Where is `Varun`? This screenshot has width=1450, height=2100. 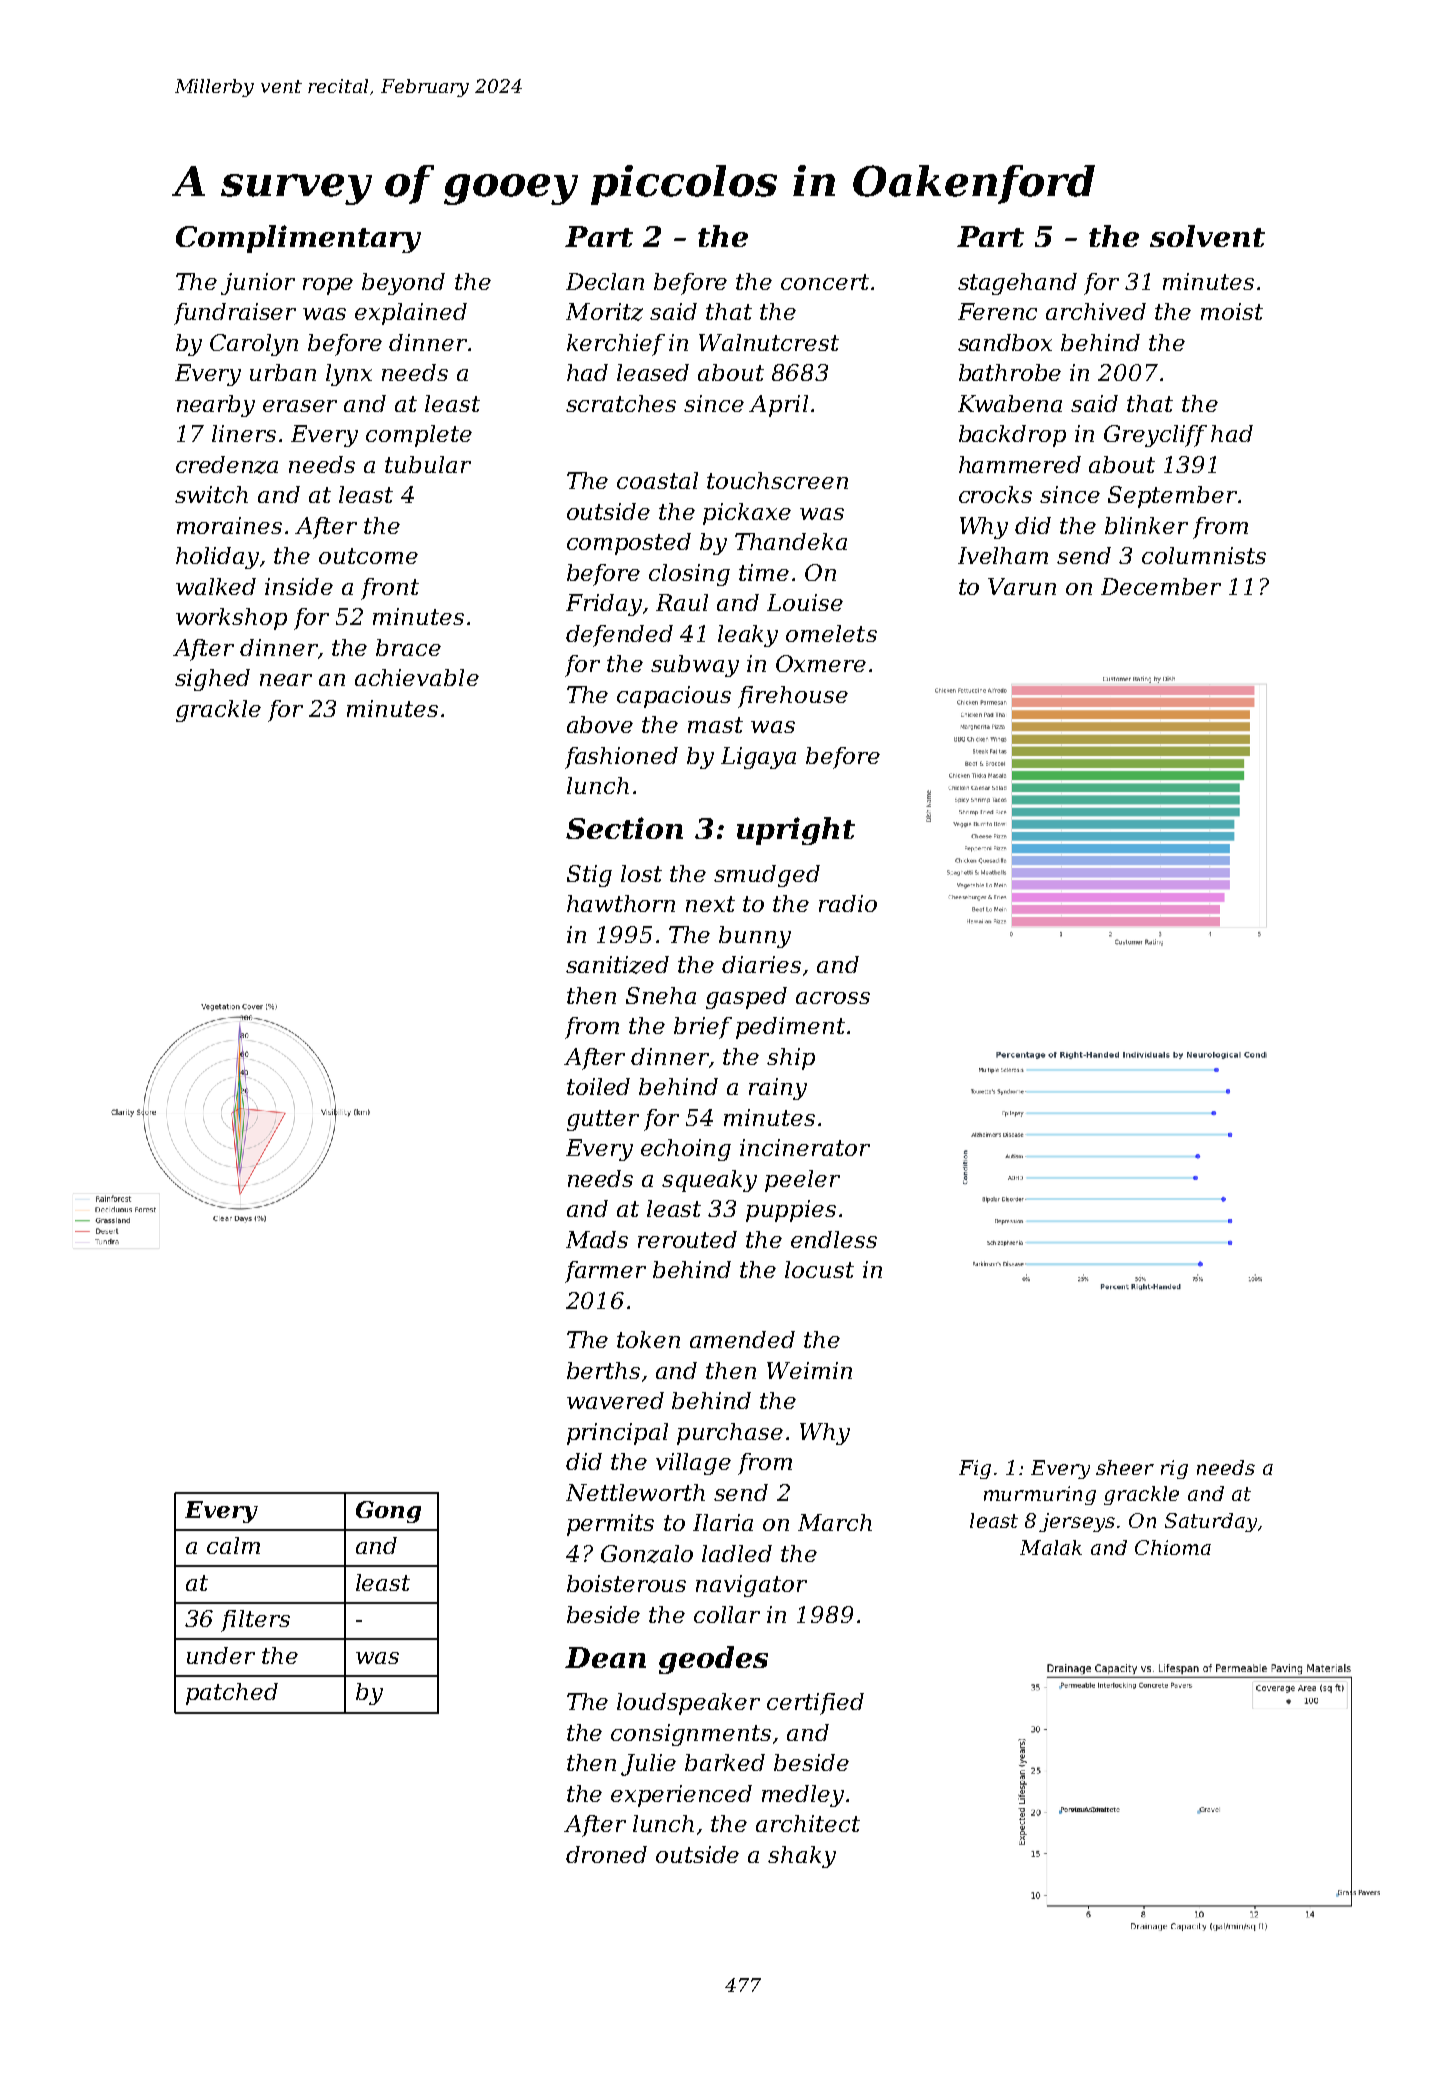 Varun is located at coordinates (1022, 586).
